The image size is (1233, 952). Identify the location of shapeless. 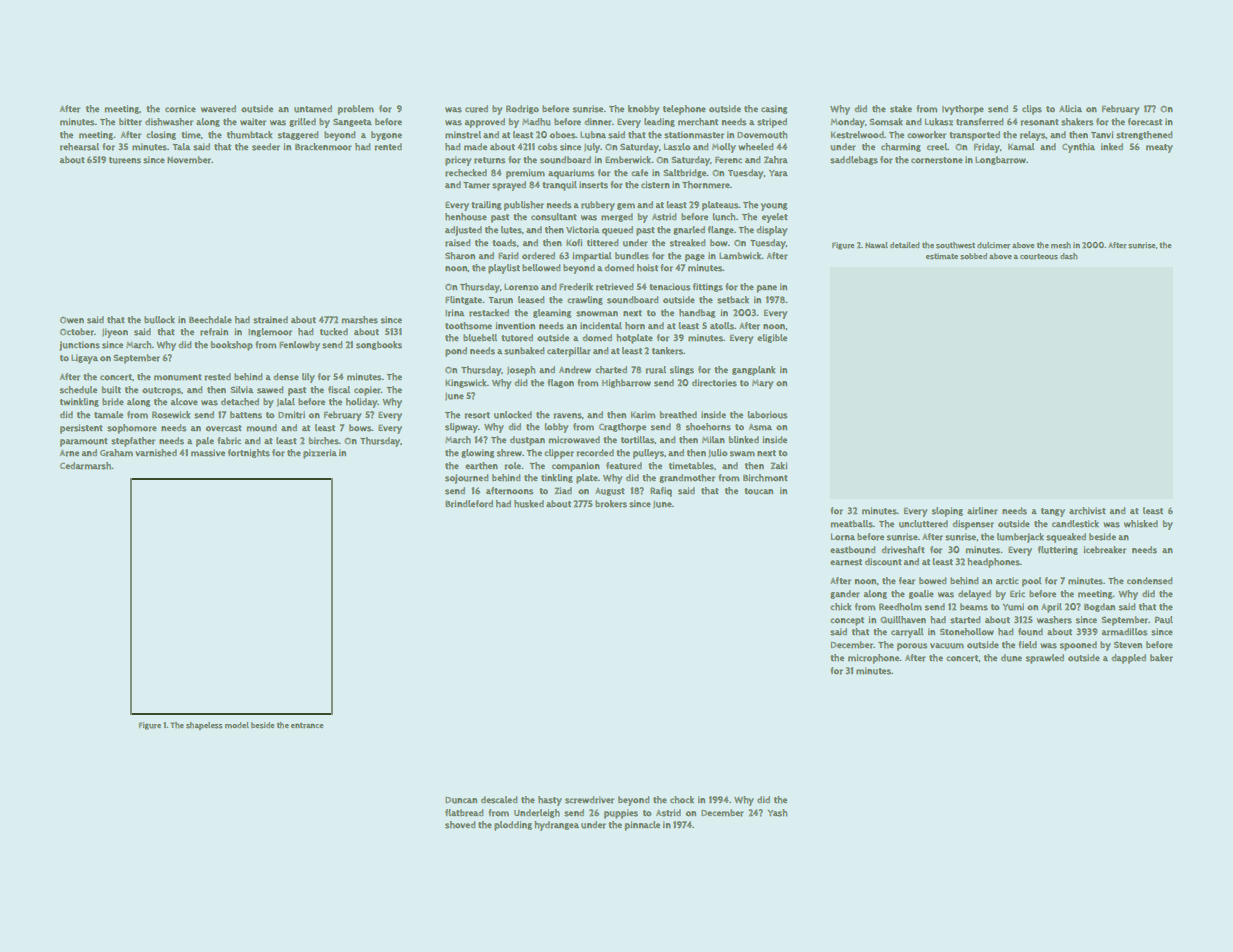
(204, 726).
